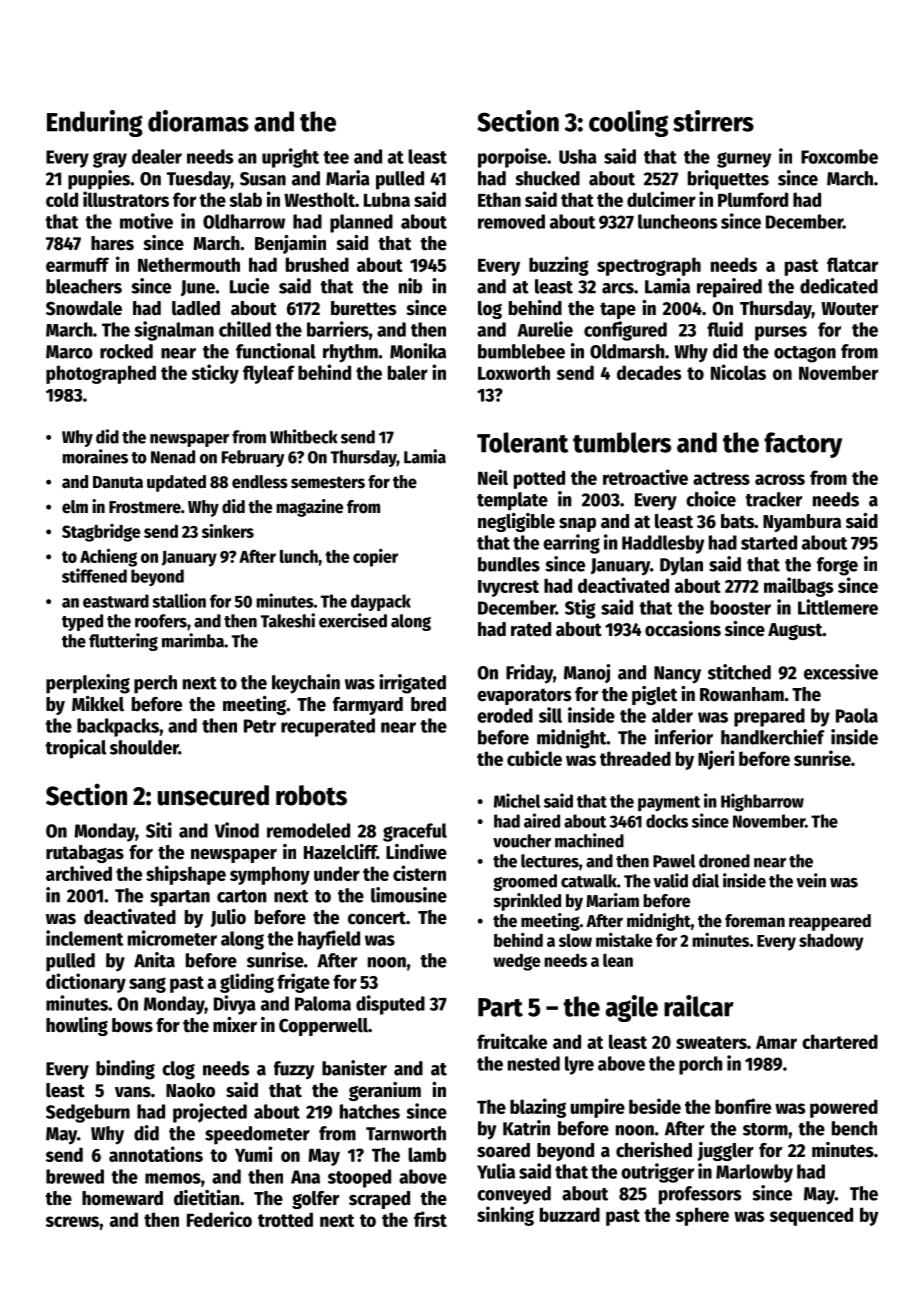 This screenshot has height=1308, width=924. What do you see at coordinates (377, 918) in the screenshot?
I see `concert` at bounding box center [377, 918].
